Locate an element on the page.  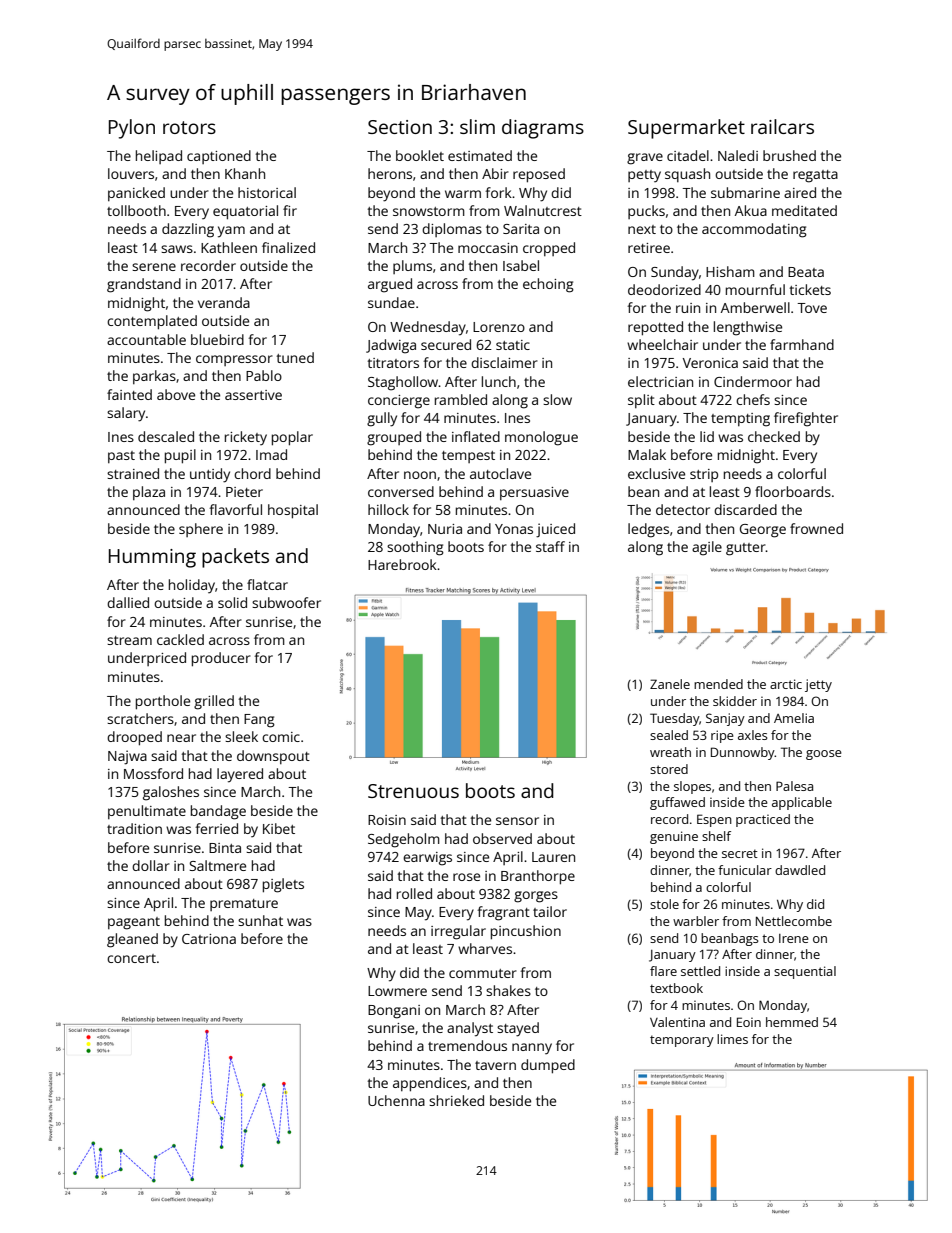
shrieked is located at coordinates (456, 1100).
